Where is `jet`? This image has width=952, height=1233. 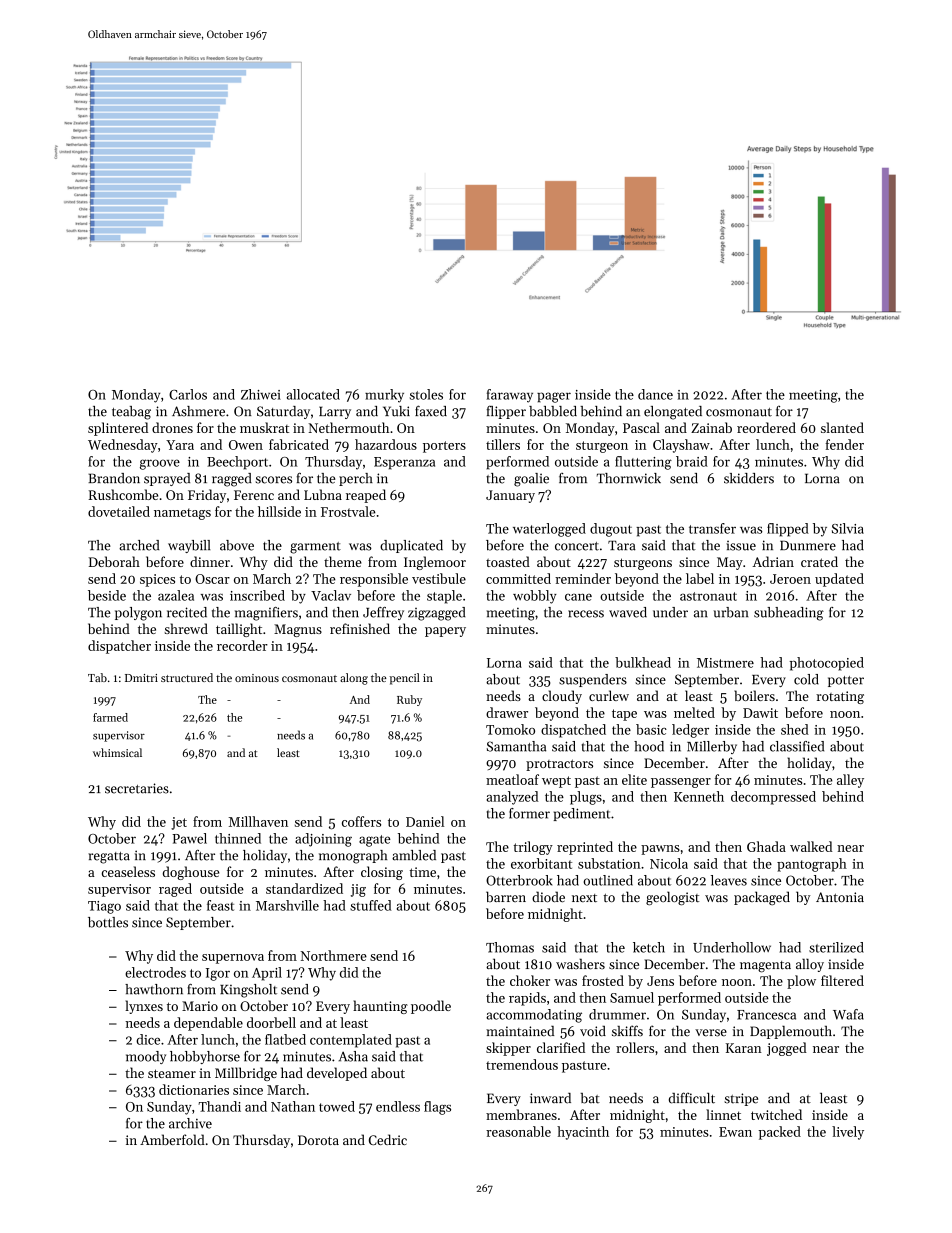
jet is located at coordinates (179, 823).
